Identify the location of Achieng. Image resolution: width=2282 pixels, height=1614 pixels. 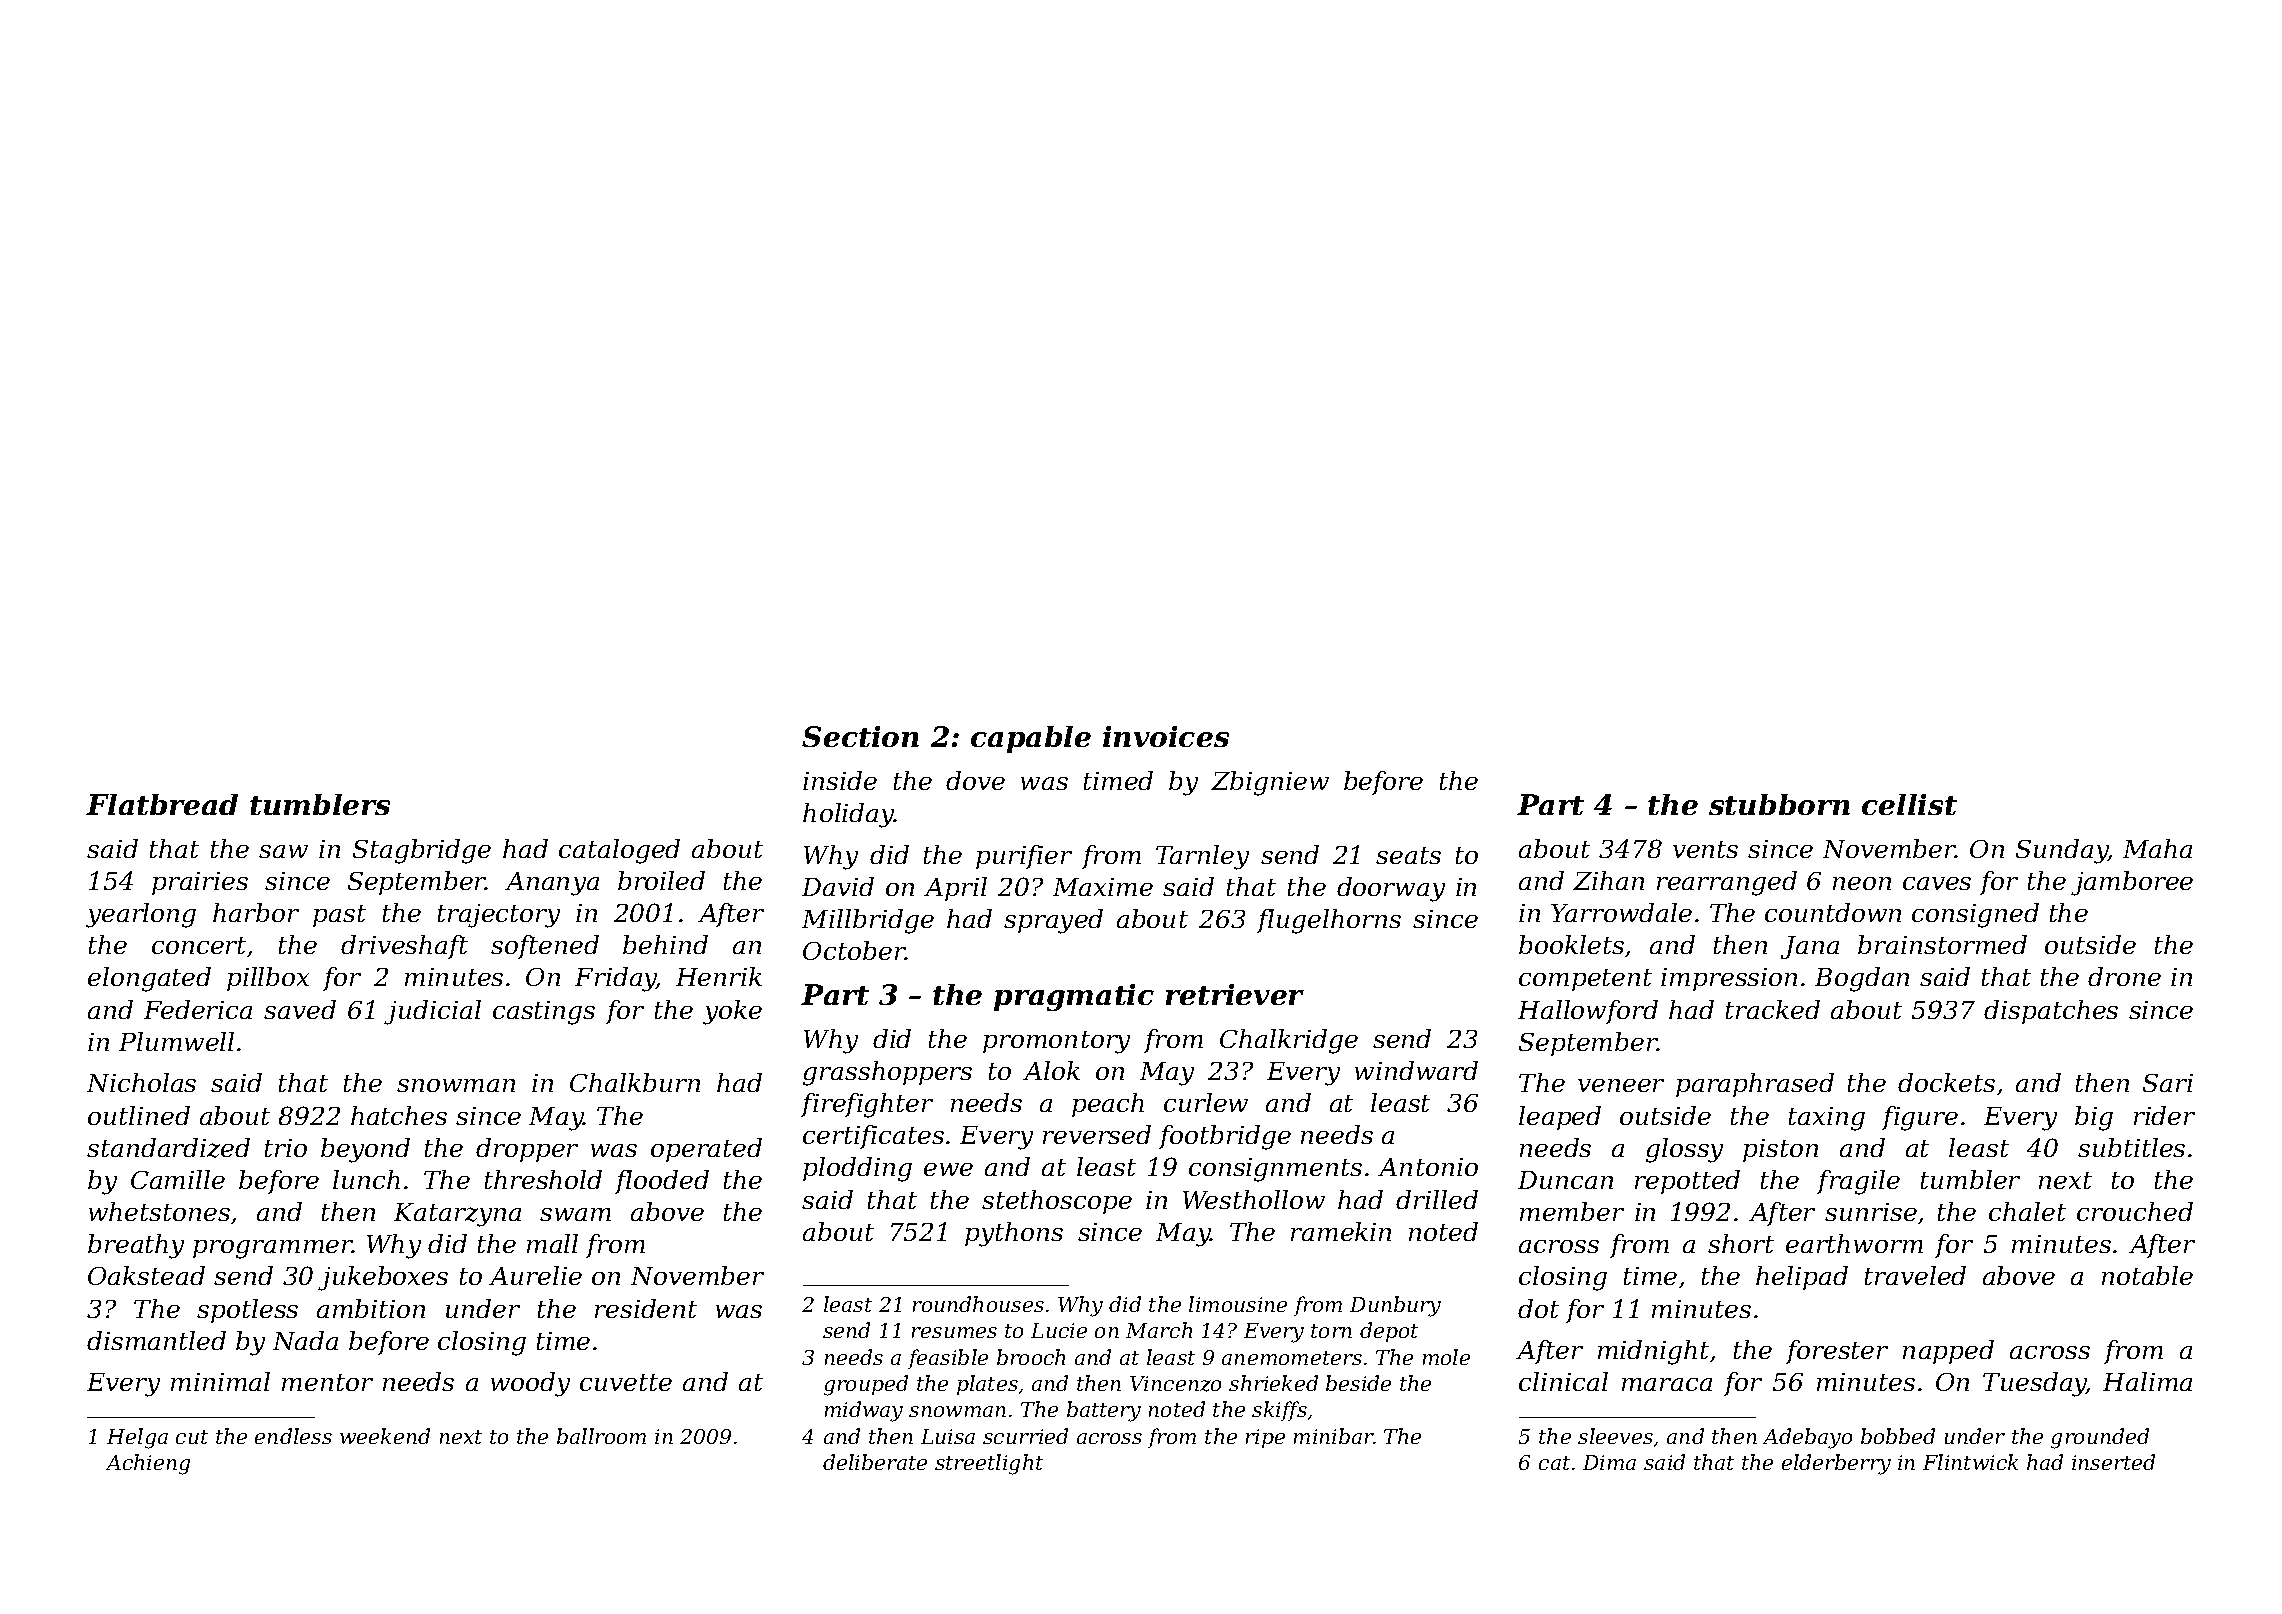
(148, 1464).
